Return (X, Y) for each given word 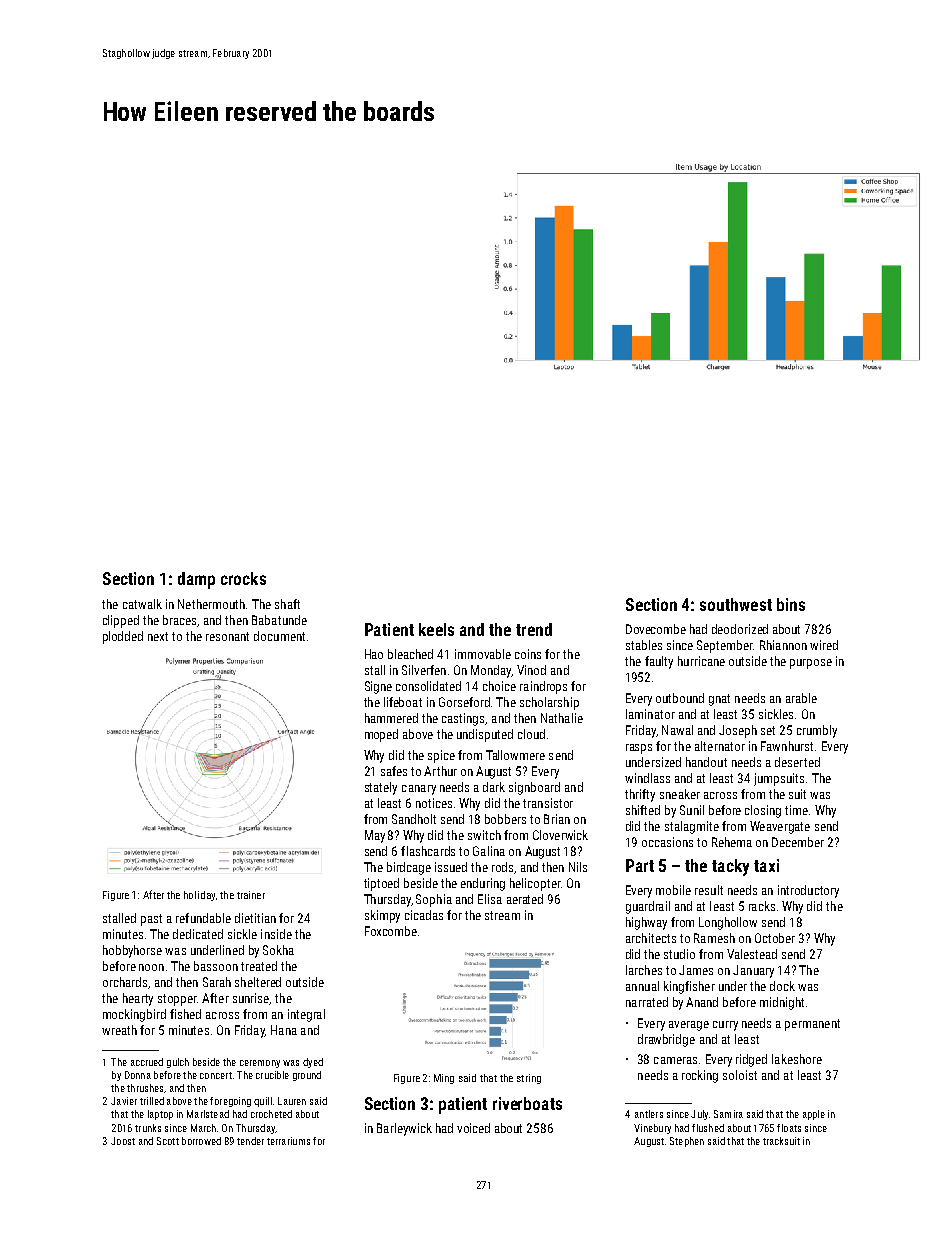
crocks (243, 578)
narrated (647, 1002)
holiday (199, 896)
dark (494, 787)
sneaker (680, 794)
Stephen (687, 1142)
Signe (378, 687)
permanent (812, 1025)
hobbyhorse (132, 951)
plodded (123, 637)
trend (534, 629)
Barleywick (404, 1129)
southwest (736, 604)
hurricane (701, 661)
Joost (123, 1141)
